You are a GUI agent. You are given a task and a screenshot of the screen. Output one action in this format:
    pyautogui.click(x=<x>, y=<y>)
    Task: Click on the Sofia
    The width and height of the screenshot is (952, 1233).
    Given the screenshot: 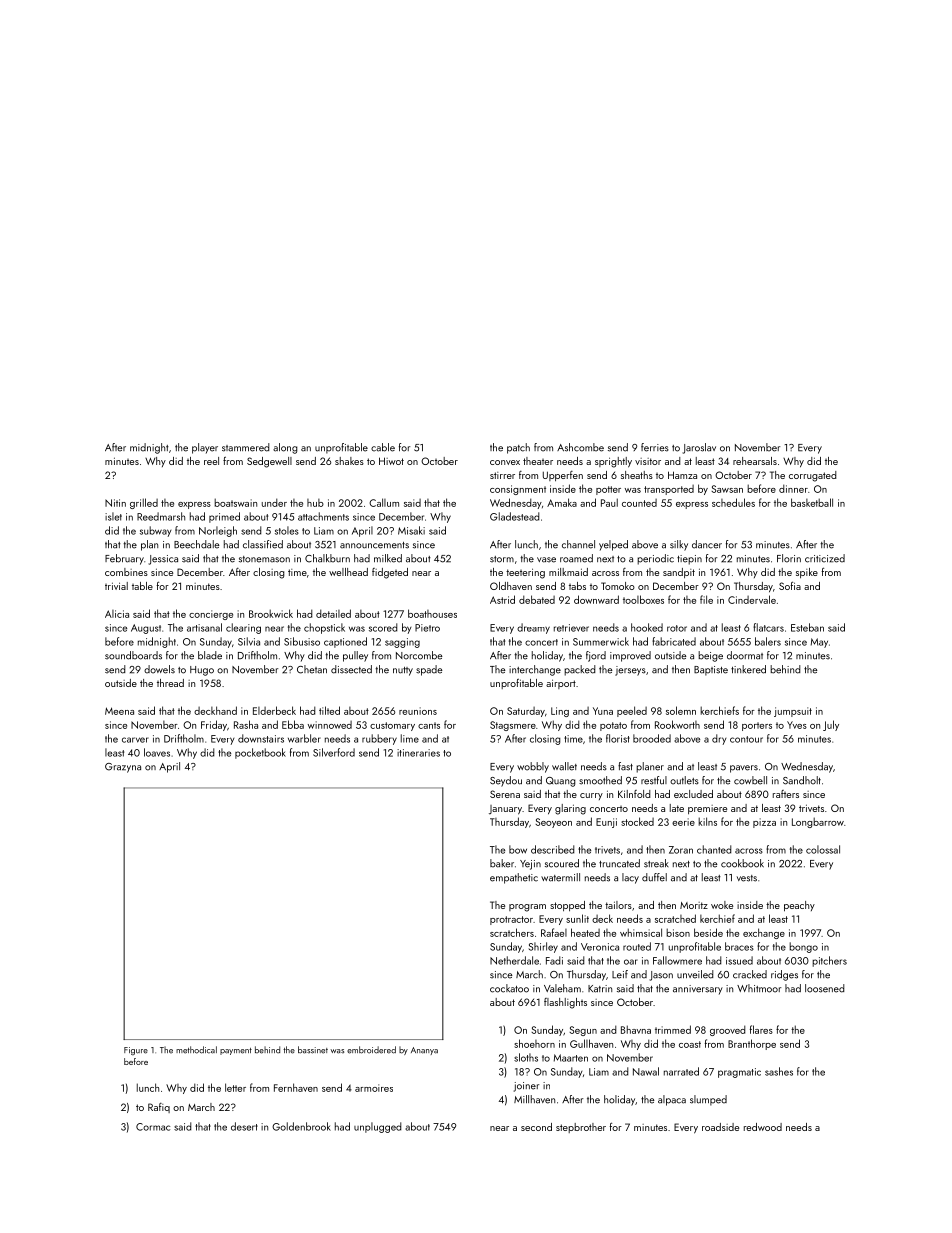 What is the action you would take?
    pyautogui.click(x=790, y=585)
